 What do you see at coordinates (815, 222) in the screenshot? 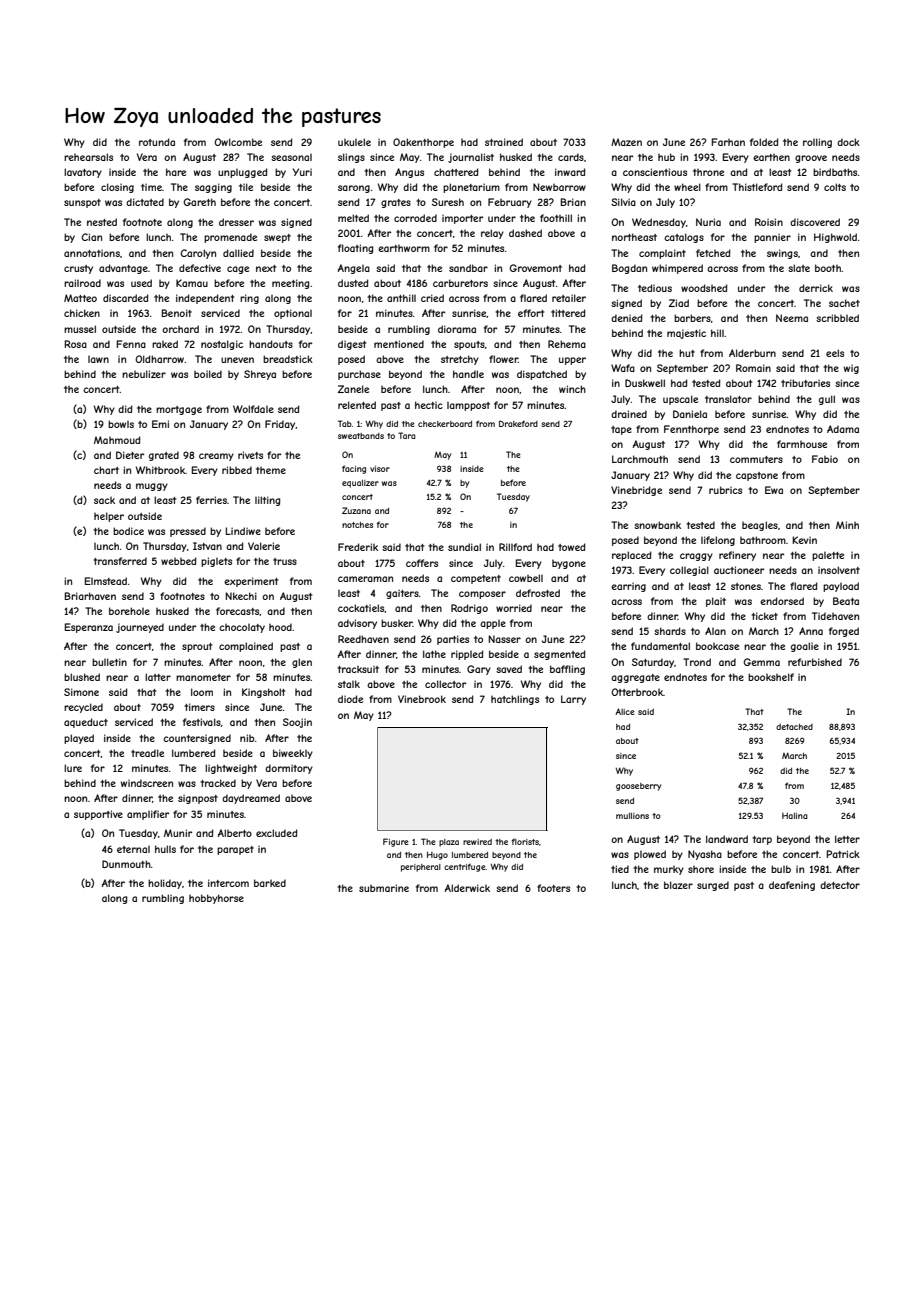
I see `discovered` at bounding box center [815, 222].
